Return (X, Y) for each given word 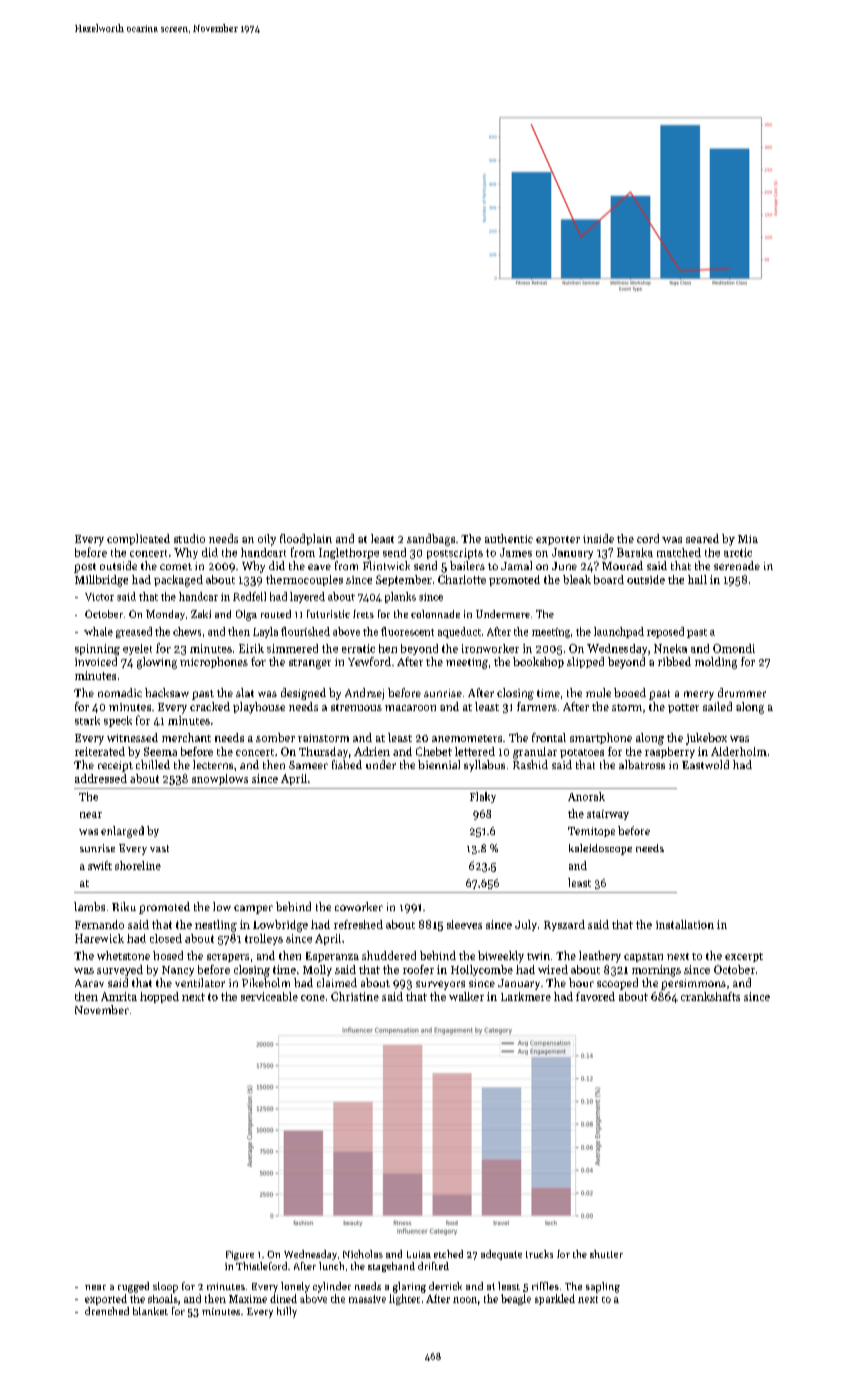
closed (166, 938)
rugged (133, 1287)
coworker (359, 906)
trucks (539, 1254)
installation (685, 924)
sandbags (431, 540)
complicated (138, 539)
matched (679, 552)
